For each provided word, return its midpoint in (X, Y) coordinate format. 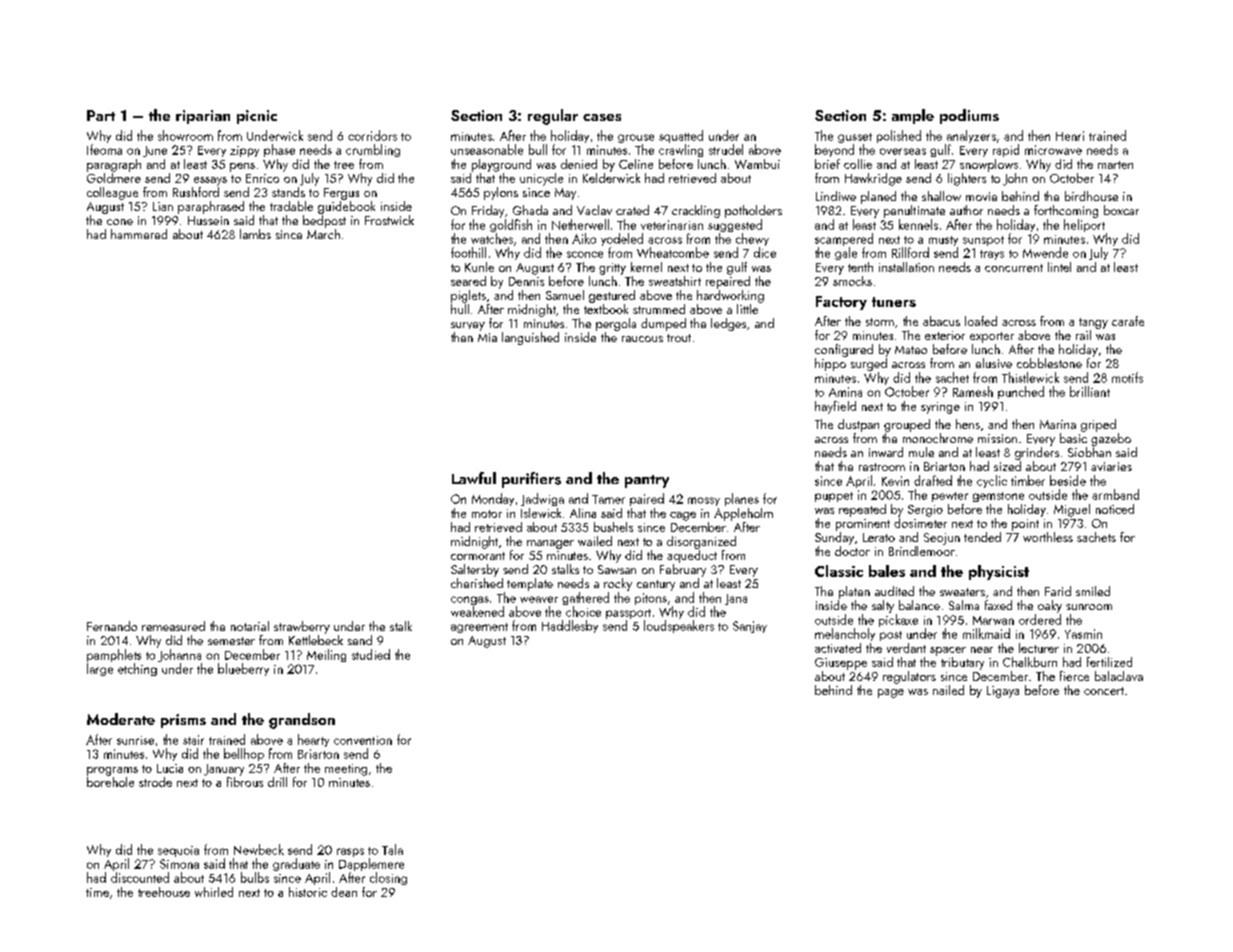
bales (887, 571)
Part (101, 115)
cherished (477, 583)
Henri (1070, 136)
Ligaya (1003, 692)
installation (906, 267)
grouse (636, 138)
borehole (110, 782)
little (747, 309)
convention (363, 740)
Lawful (474, 478)
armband (1115, 494)
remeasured (173, 626)
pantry (647, 481)
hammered (139, 234)
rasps (350, 852)
